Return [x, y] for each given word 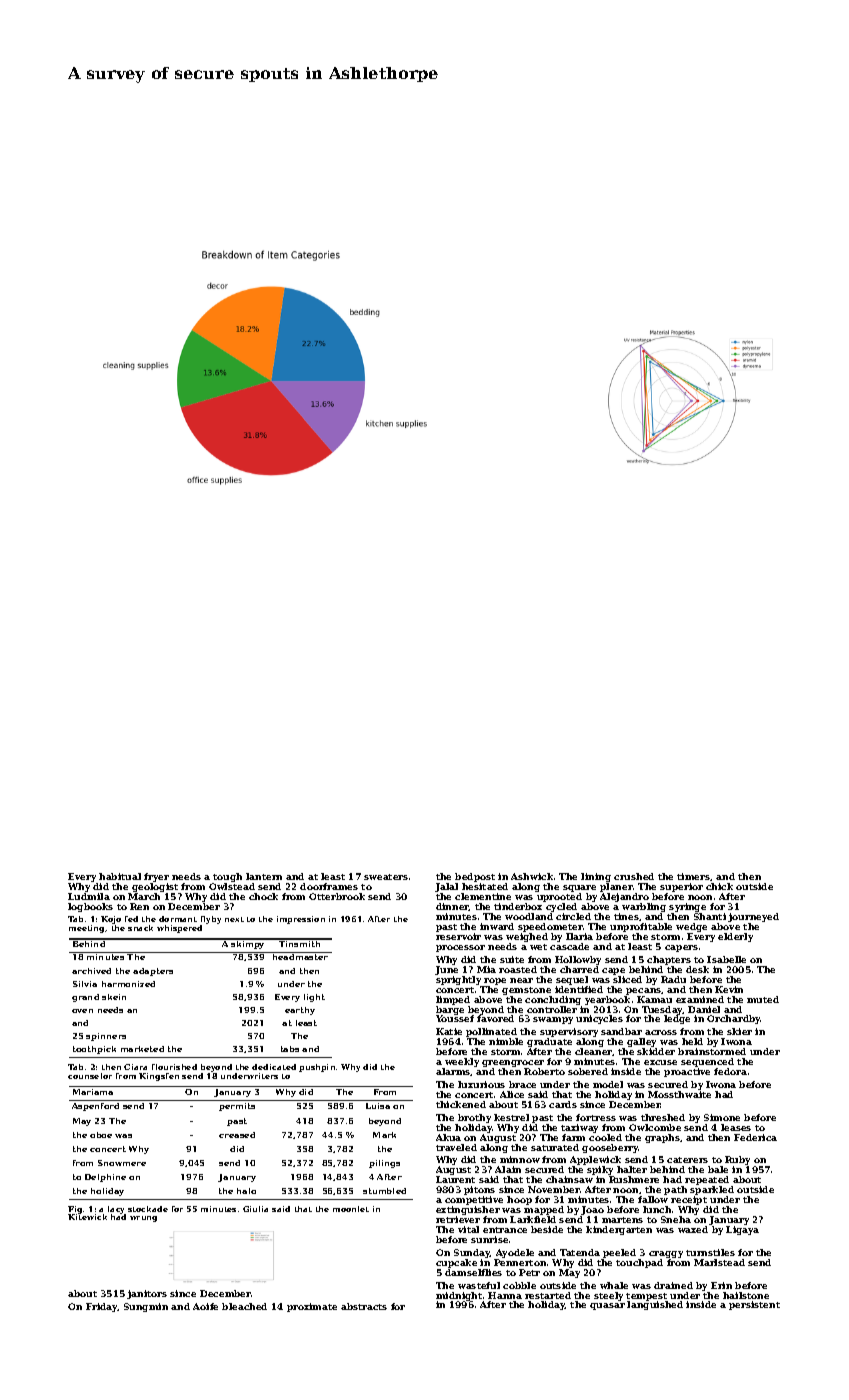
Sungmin [146, 1307]
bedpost [475, 877]
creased [237, 1135]
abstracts [364, 1306]
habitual [120, 876]
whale [614, 1285]
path [675, 1190]
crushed [634, 876]
